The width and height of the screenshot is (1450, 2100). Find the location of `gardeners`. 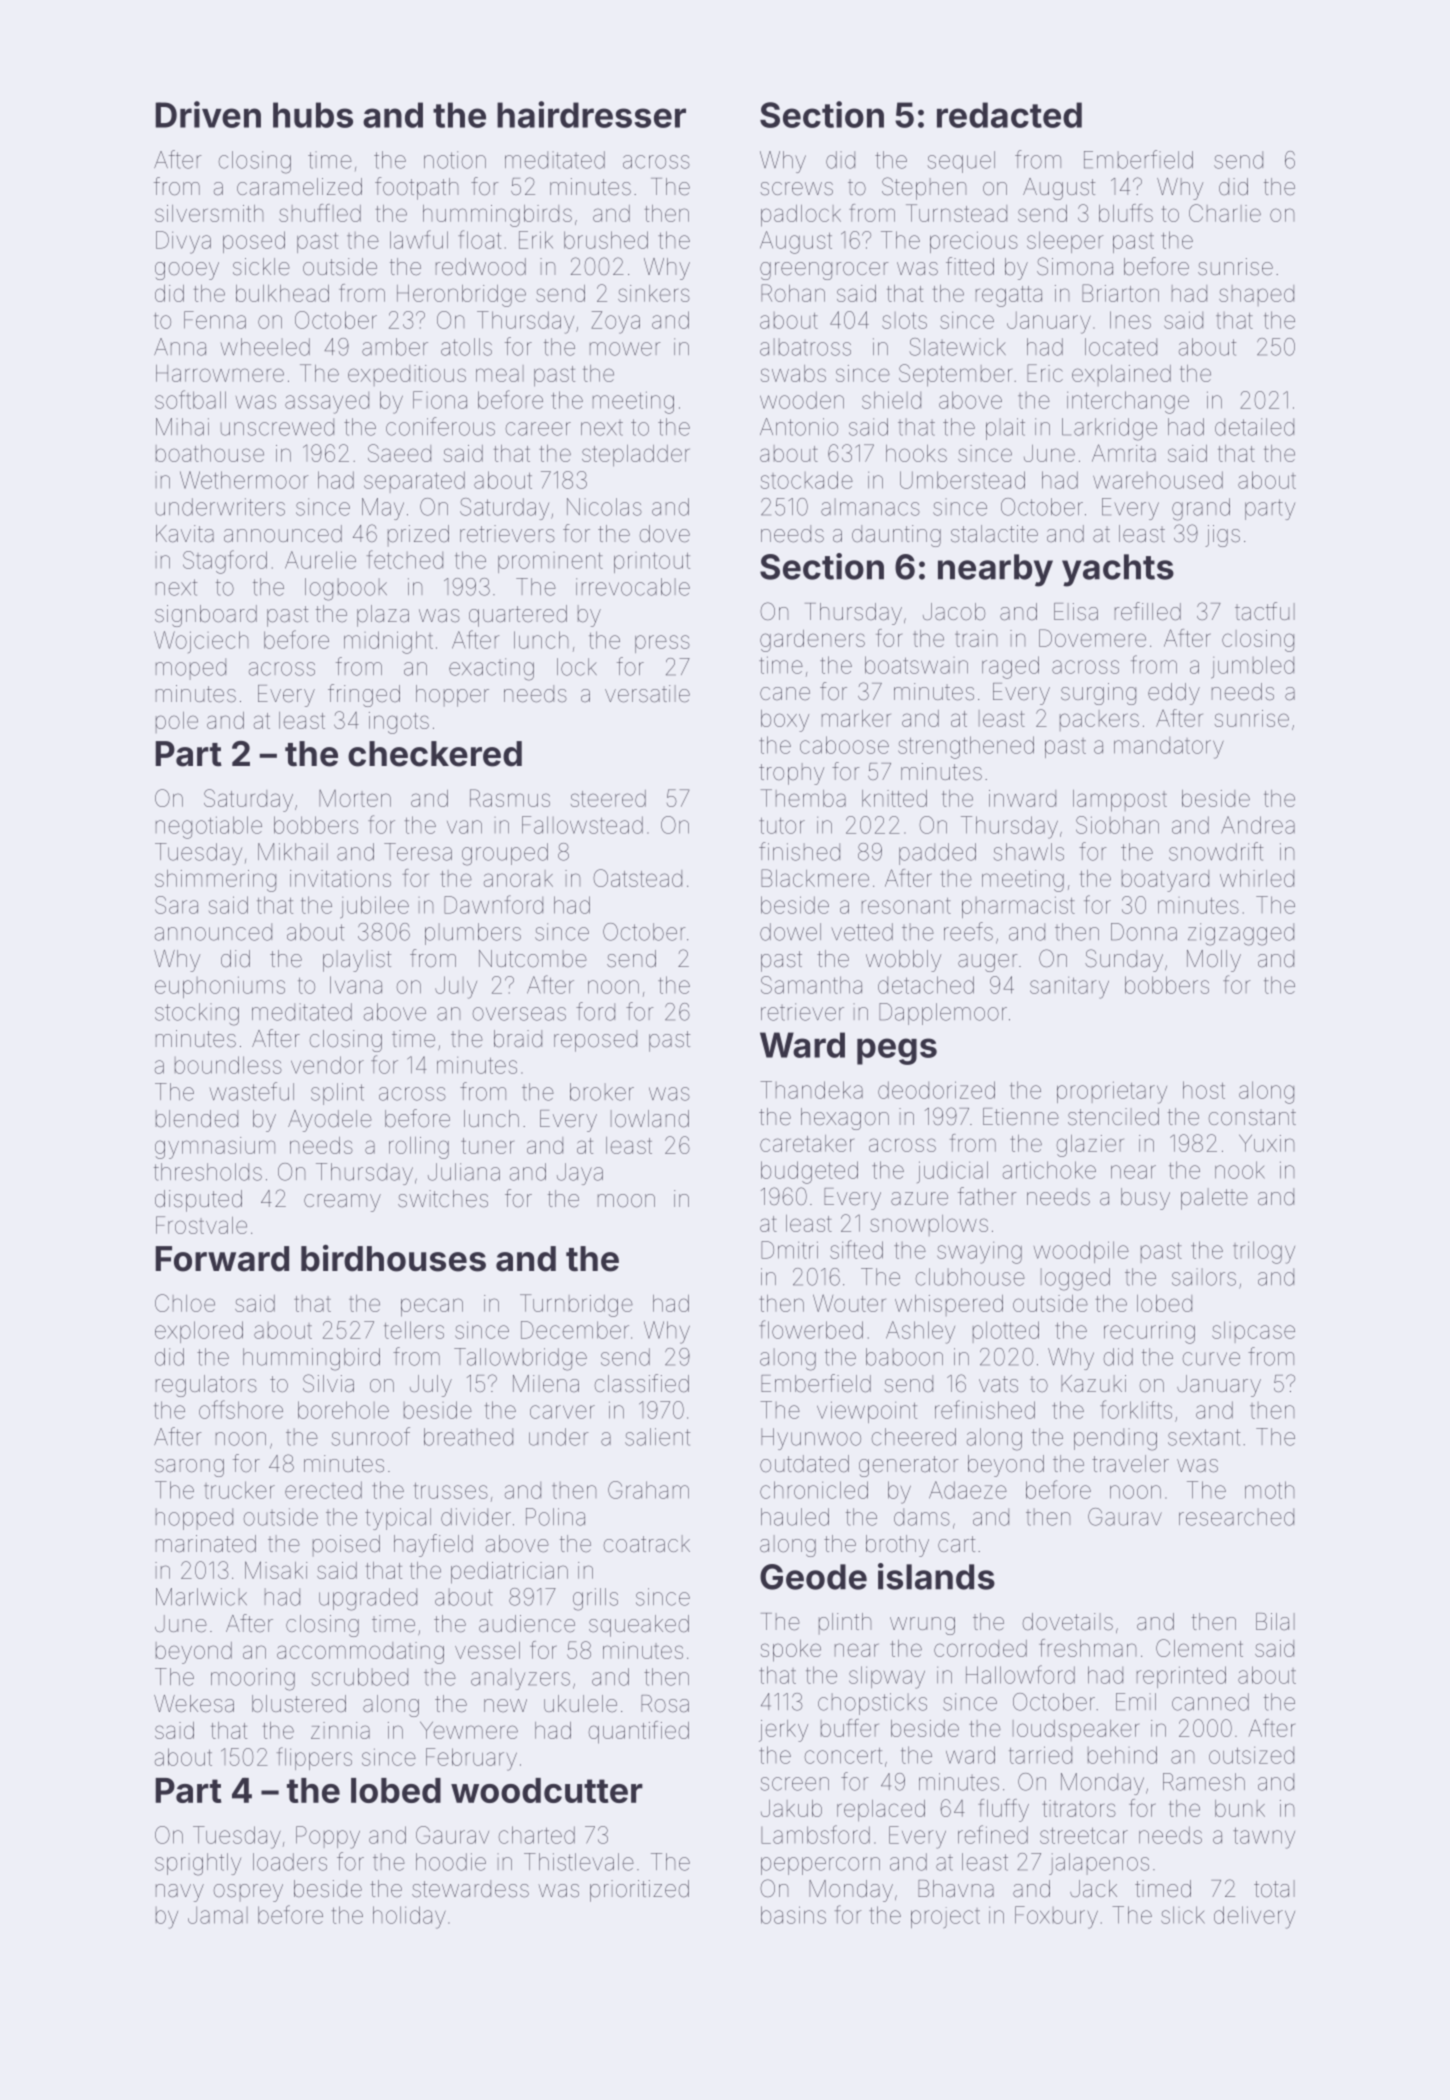

gardeners is located at coordinates (812, 641).
